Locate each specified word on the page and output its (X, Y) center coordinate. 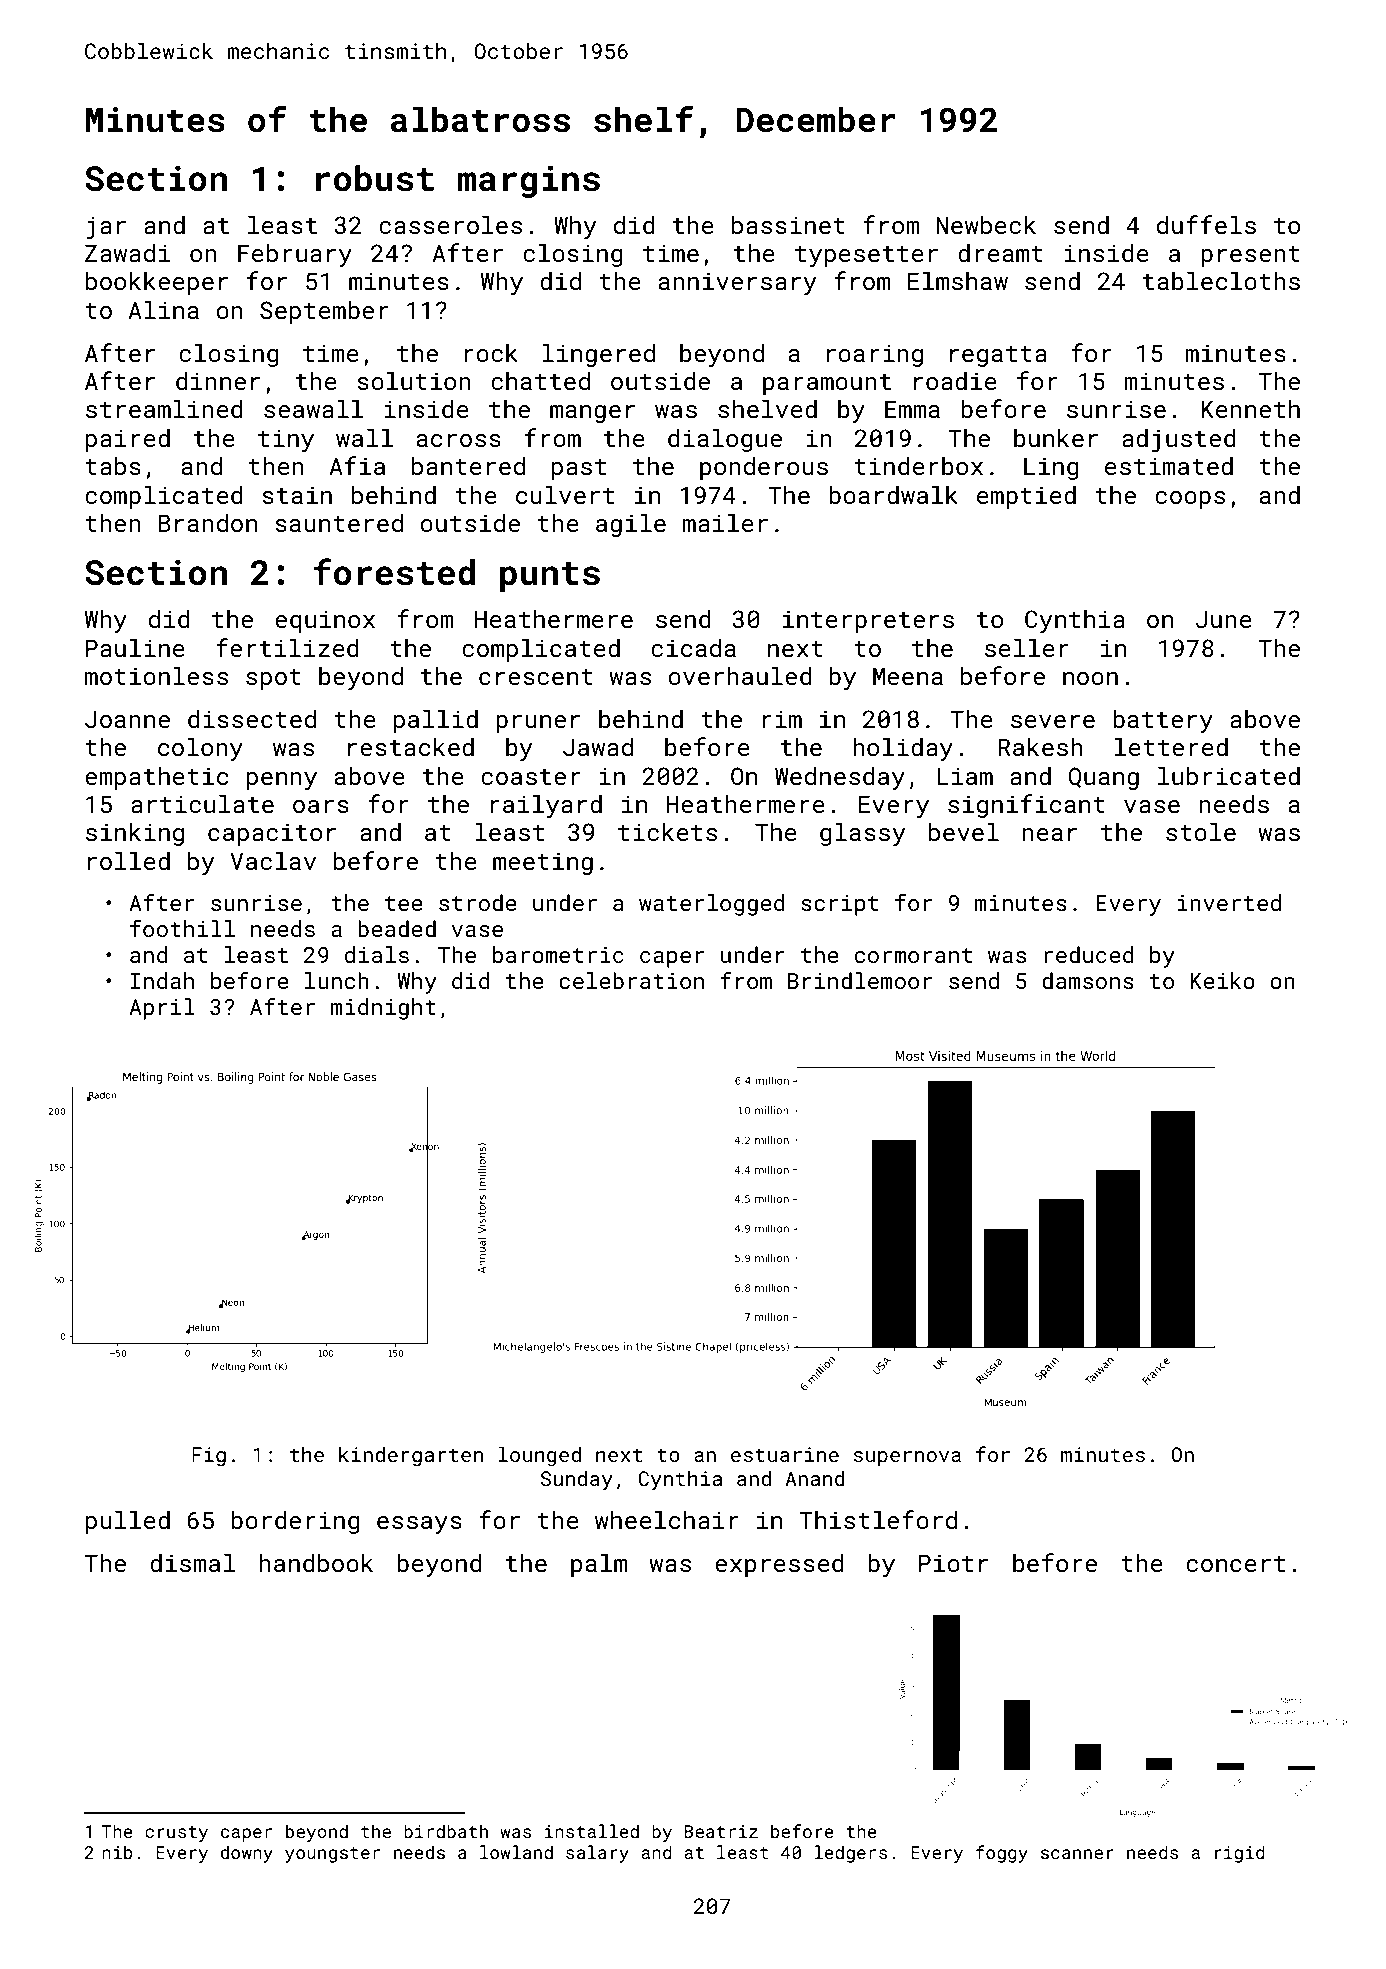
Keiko (1222, 980)
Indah (162, 980)
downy (247, 1854)
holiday (903, 749)
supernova (907, 1458)
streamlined (164, 408)
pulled (128, 1522)
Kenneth (1250, 408)
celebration (631, 980)
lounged (539, 1456)
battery (1163, 721)
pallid (436, 721)
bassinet (788, 224)
